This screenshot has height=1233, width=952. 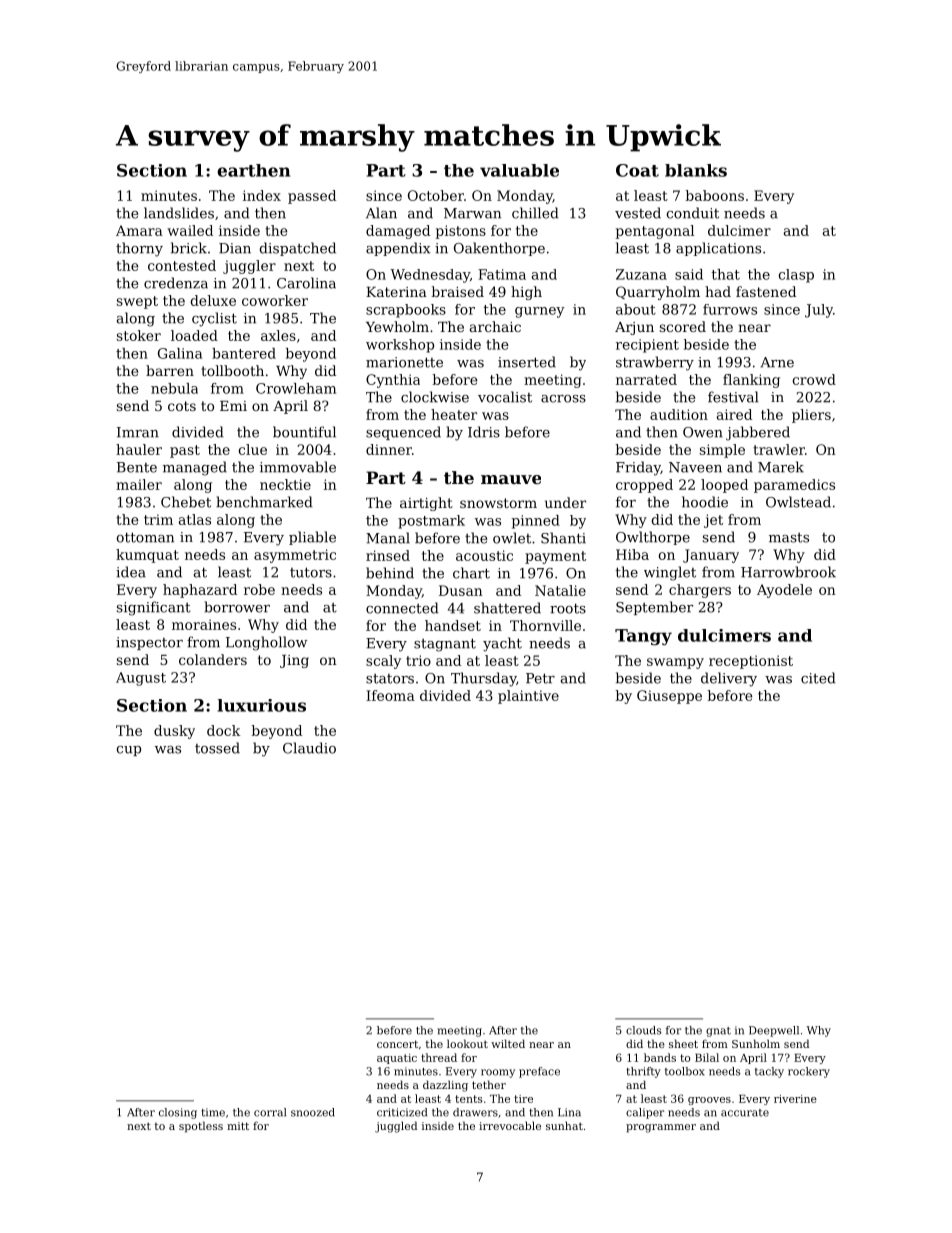 What do you see at coordinates (751, 662) in the screenshot?
I see `receptionist` at bounding box center [751, 662].
